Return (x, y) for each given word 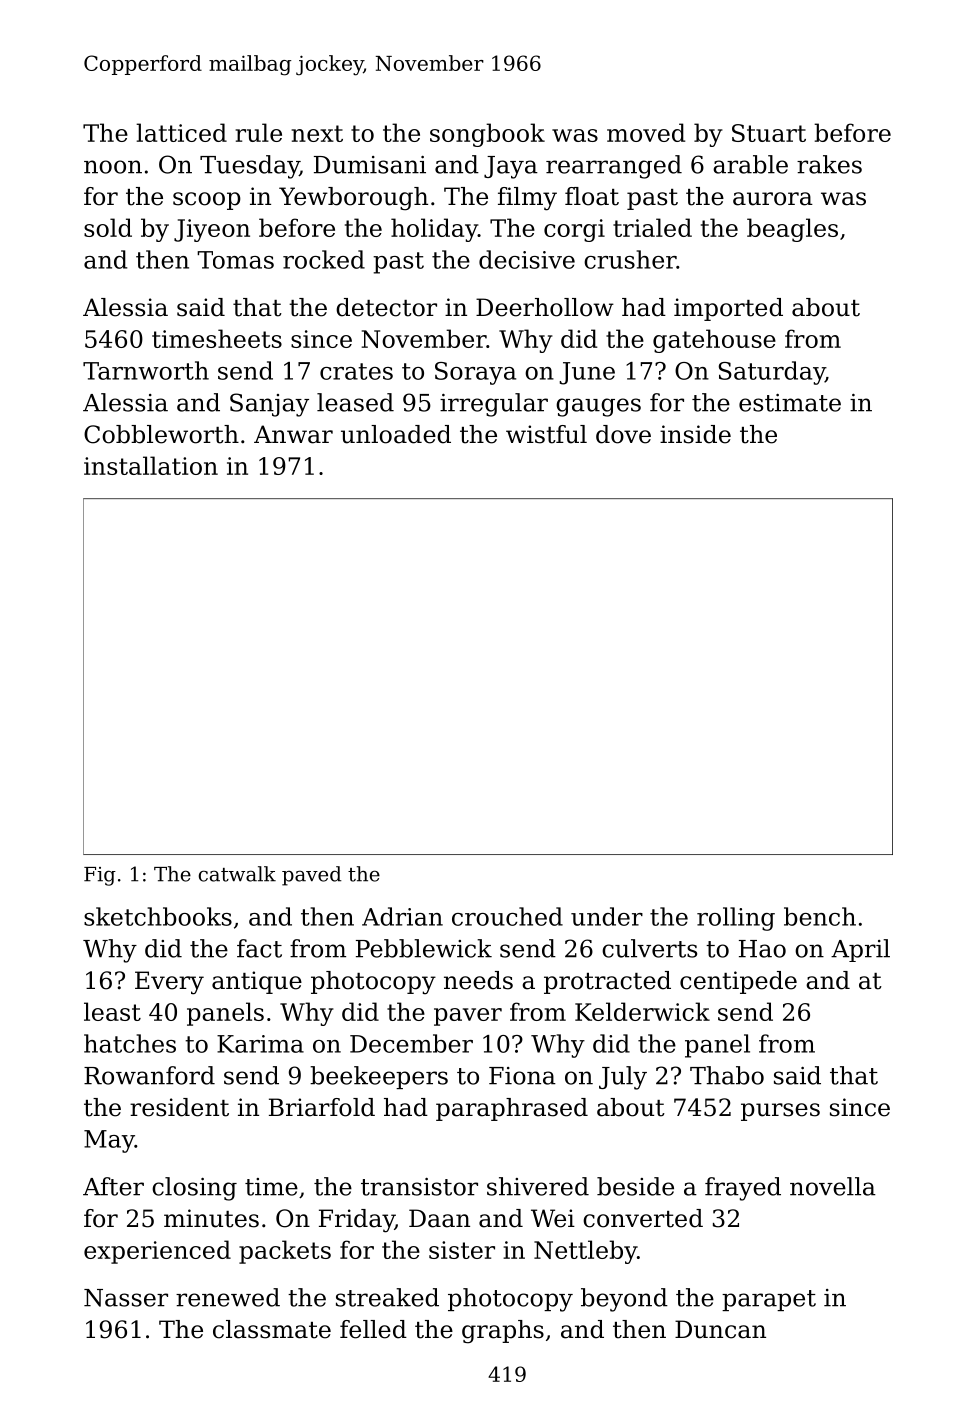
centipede (738, 982)
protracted (607, 982)
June (587, 373)
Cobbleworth (161, 434)
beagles (792, 230)
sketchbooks (158, 916)
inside (695, 434)
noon (113, 167)
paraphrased (512, 1109)
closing (194, 1189)
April (860, 950)
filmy (527, 199)
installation (151, 465)
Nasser (126, 1298)
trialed (652, 227)
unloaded (396, 434)
